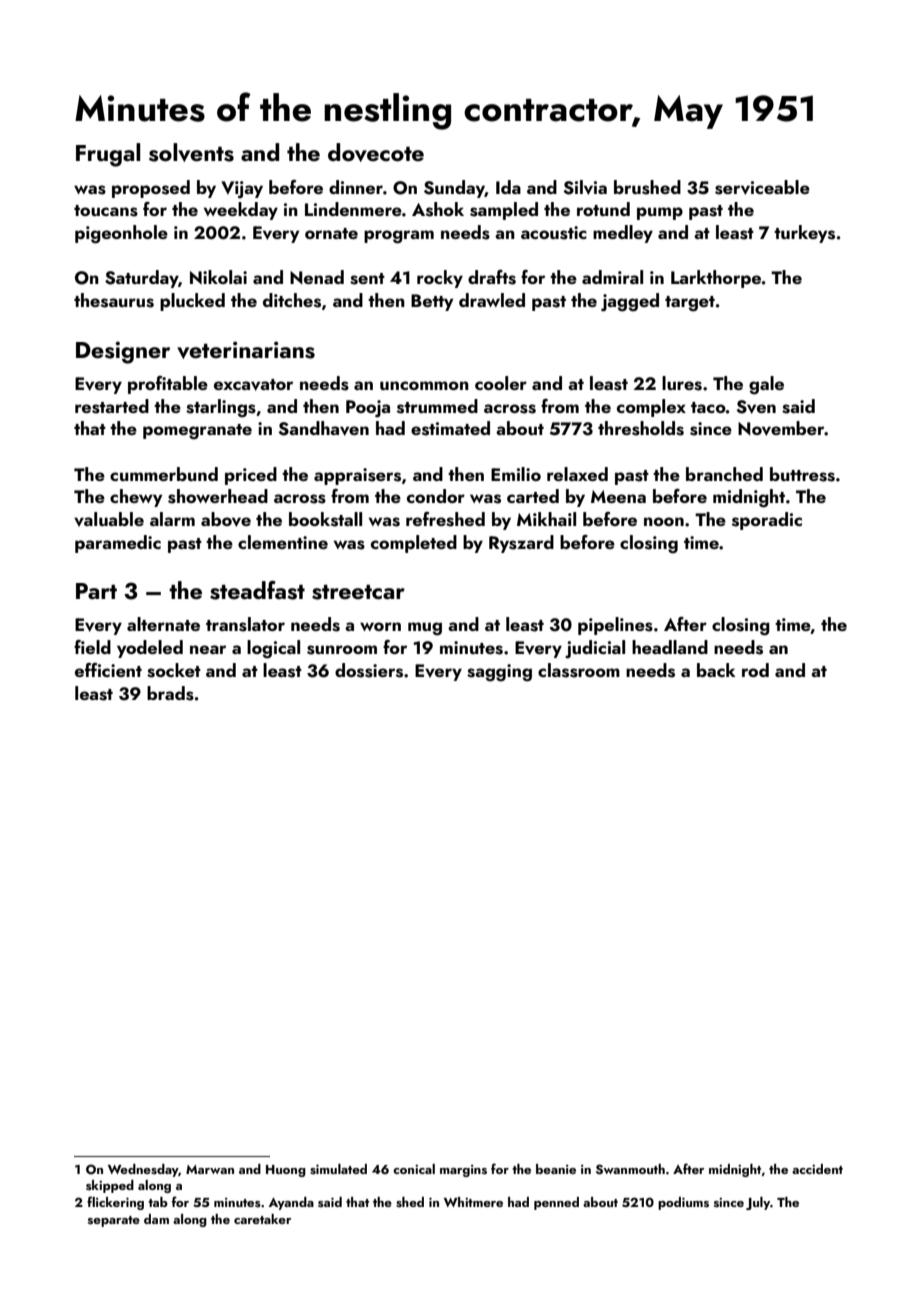 This image has width=924, height=1308. Describe the element at coordinates (817, 1169) in the image. I see `accident` at that location.
